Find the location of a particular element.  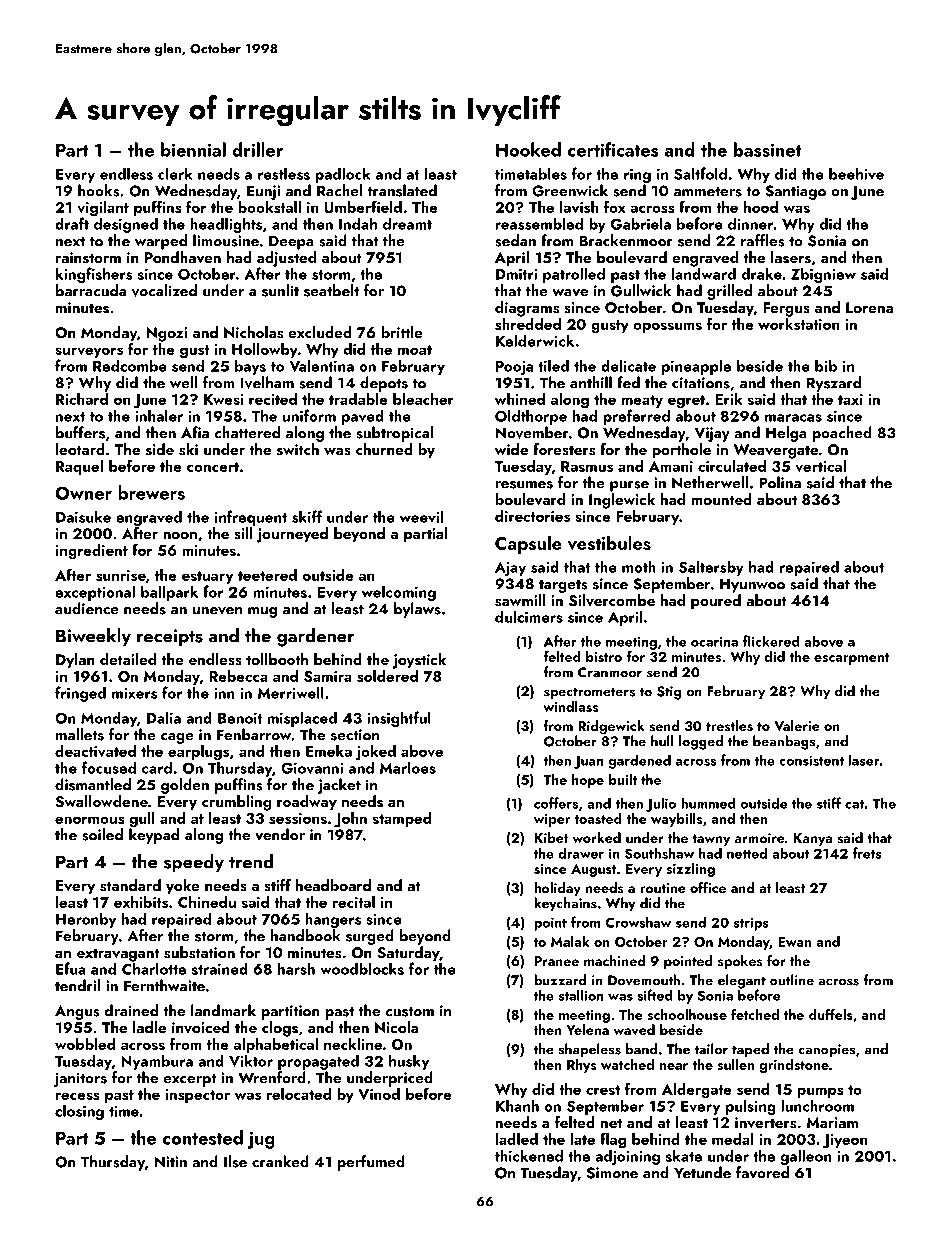

closing is located at coordinates (79, 1112).
